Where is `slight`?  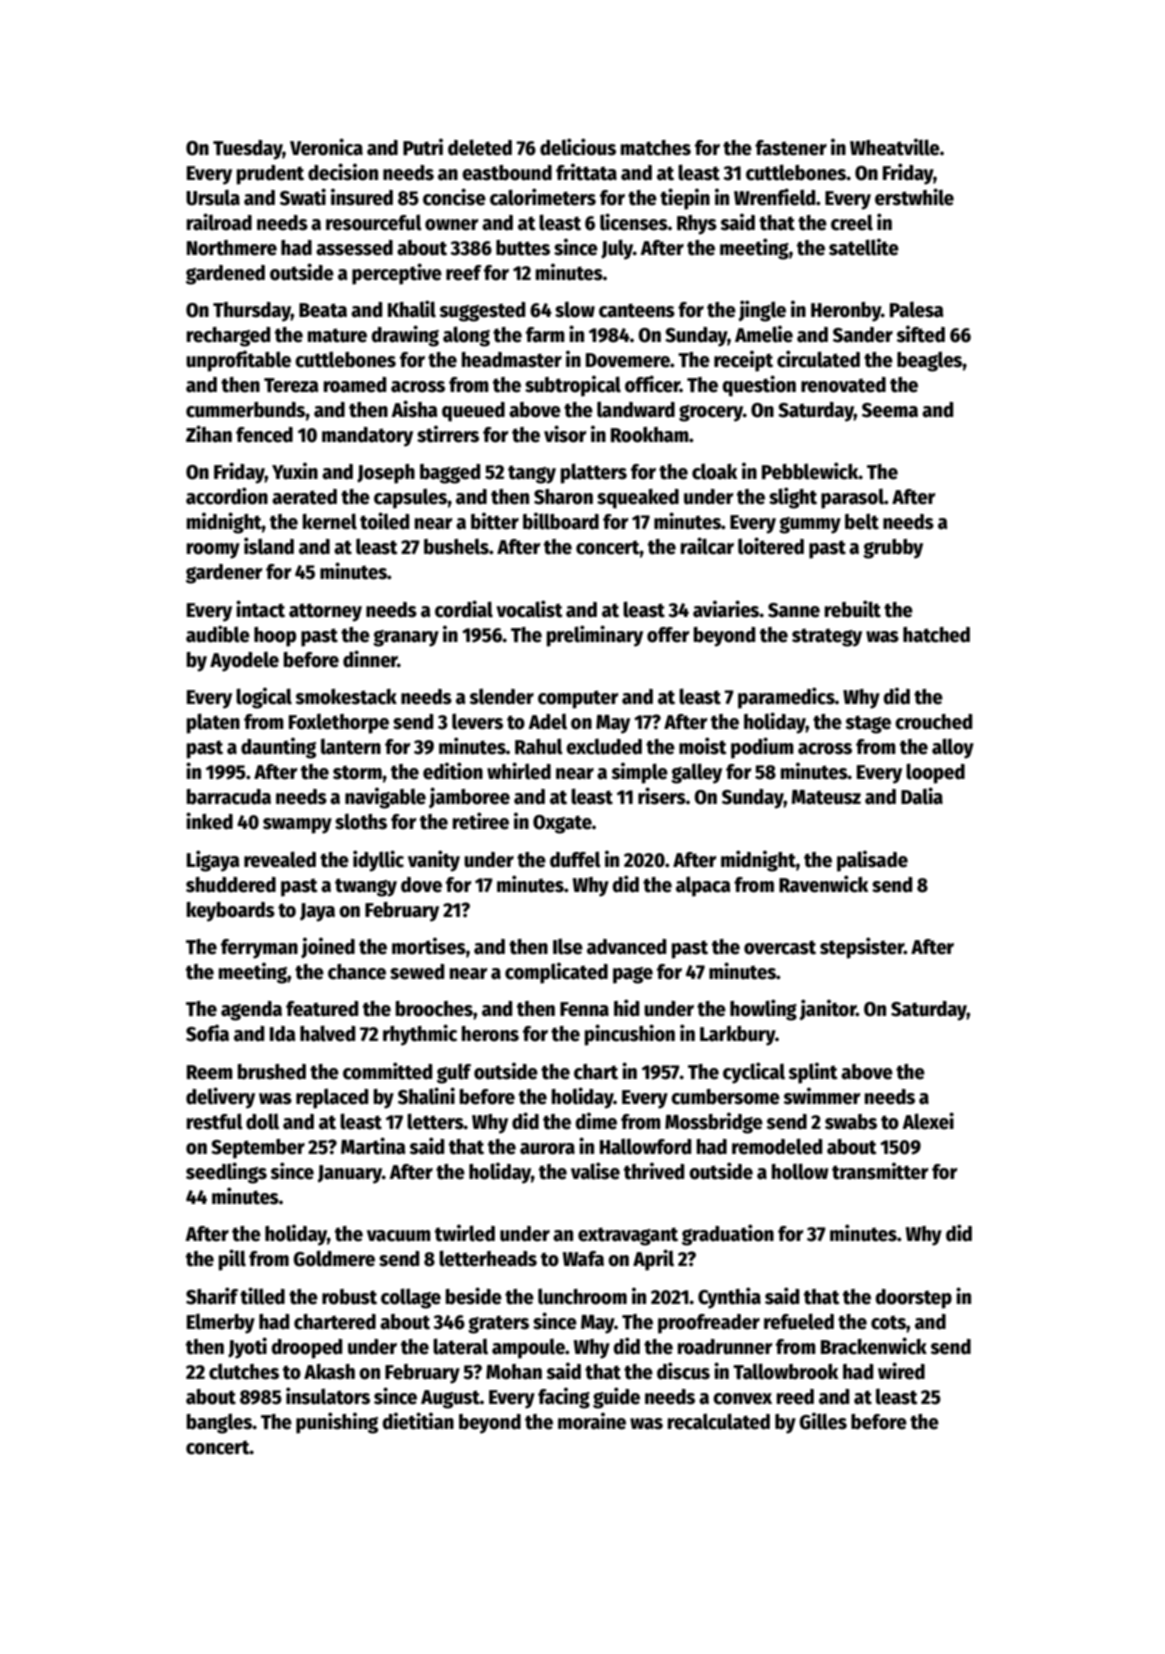
slight is located at coordinates (793, 498).
